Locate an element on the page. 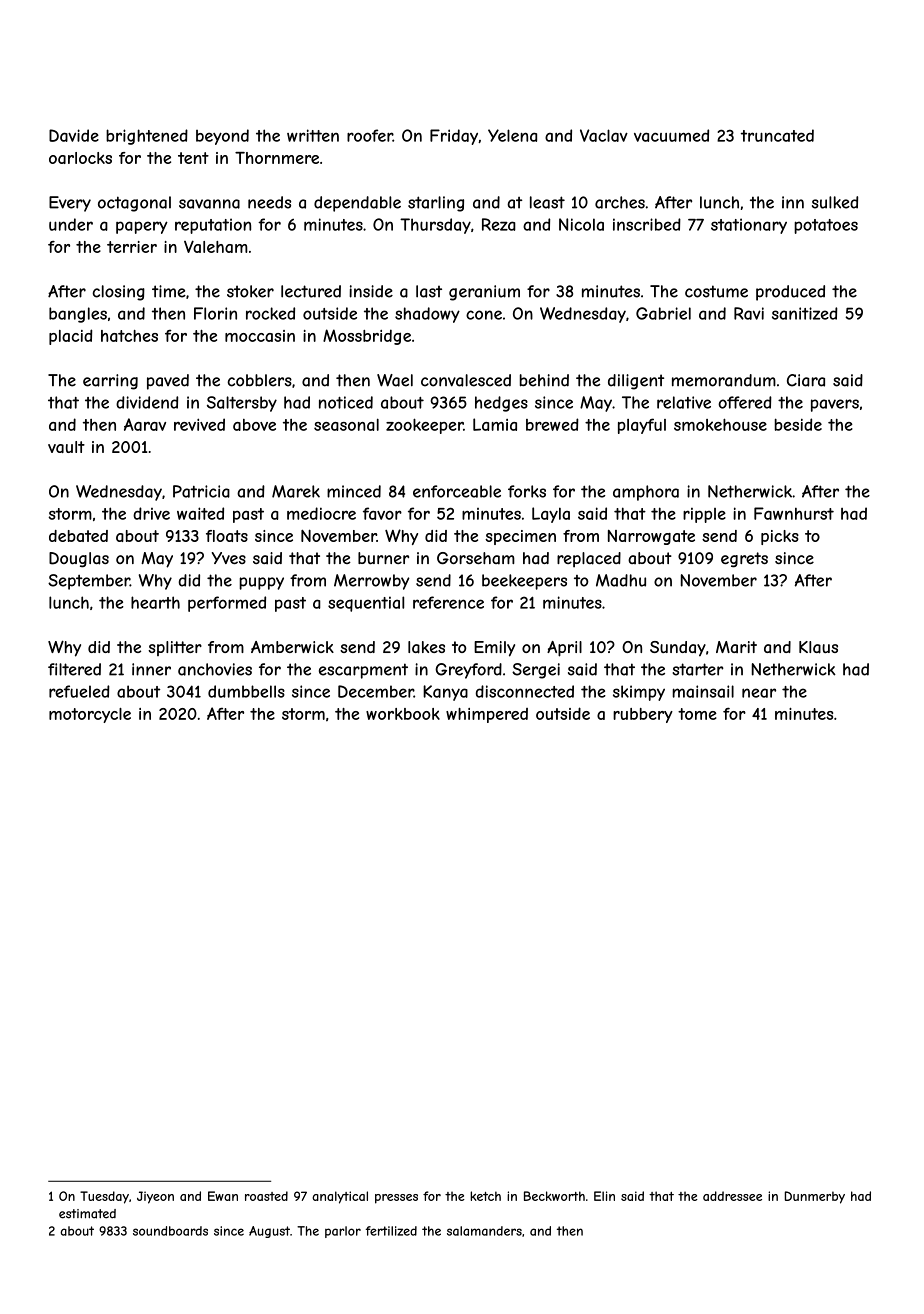 The image size is (924, 1314). roofer is located at coordinates (370, 135).
